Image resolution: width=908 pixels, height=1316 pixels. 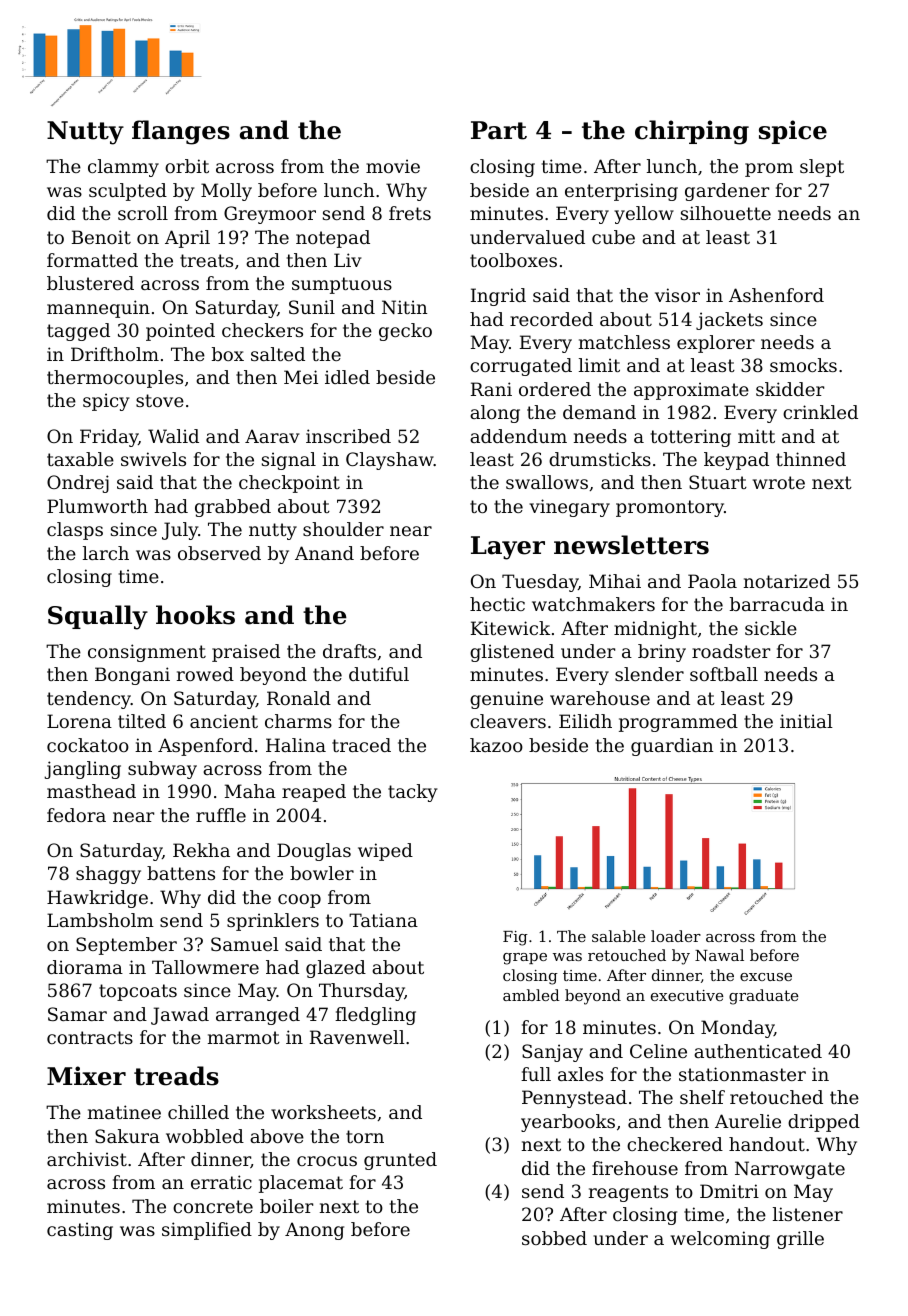 What do you see at coordinates (531, 995) in the page?
I see `ambled` at bounding box center [531, 995].
